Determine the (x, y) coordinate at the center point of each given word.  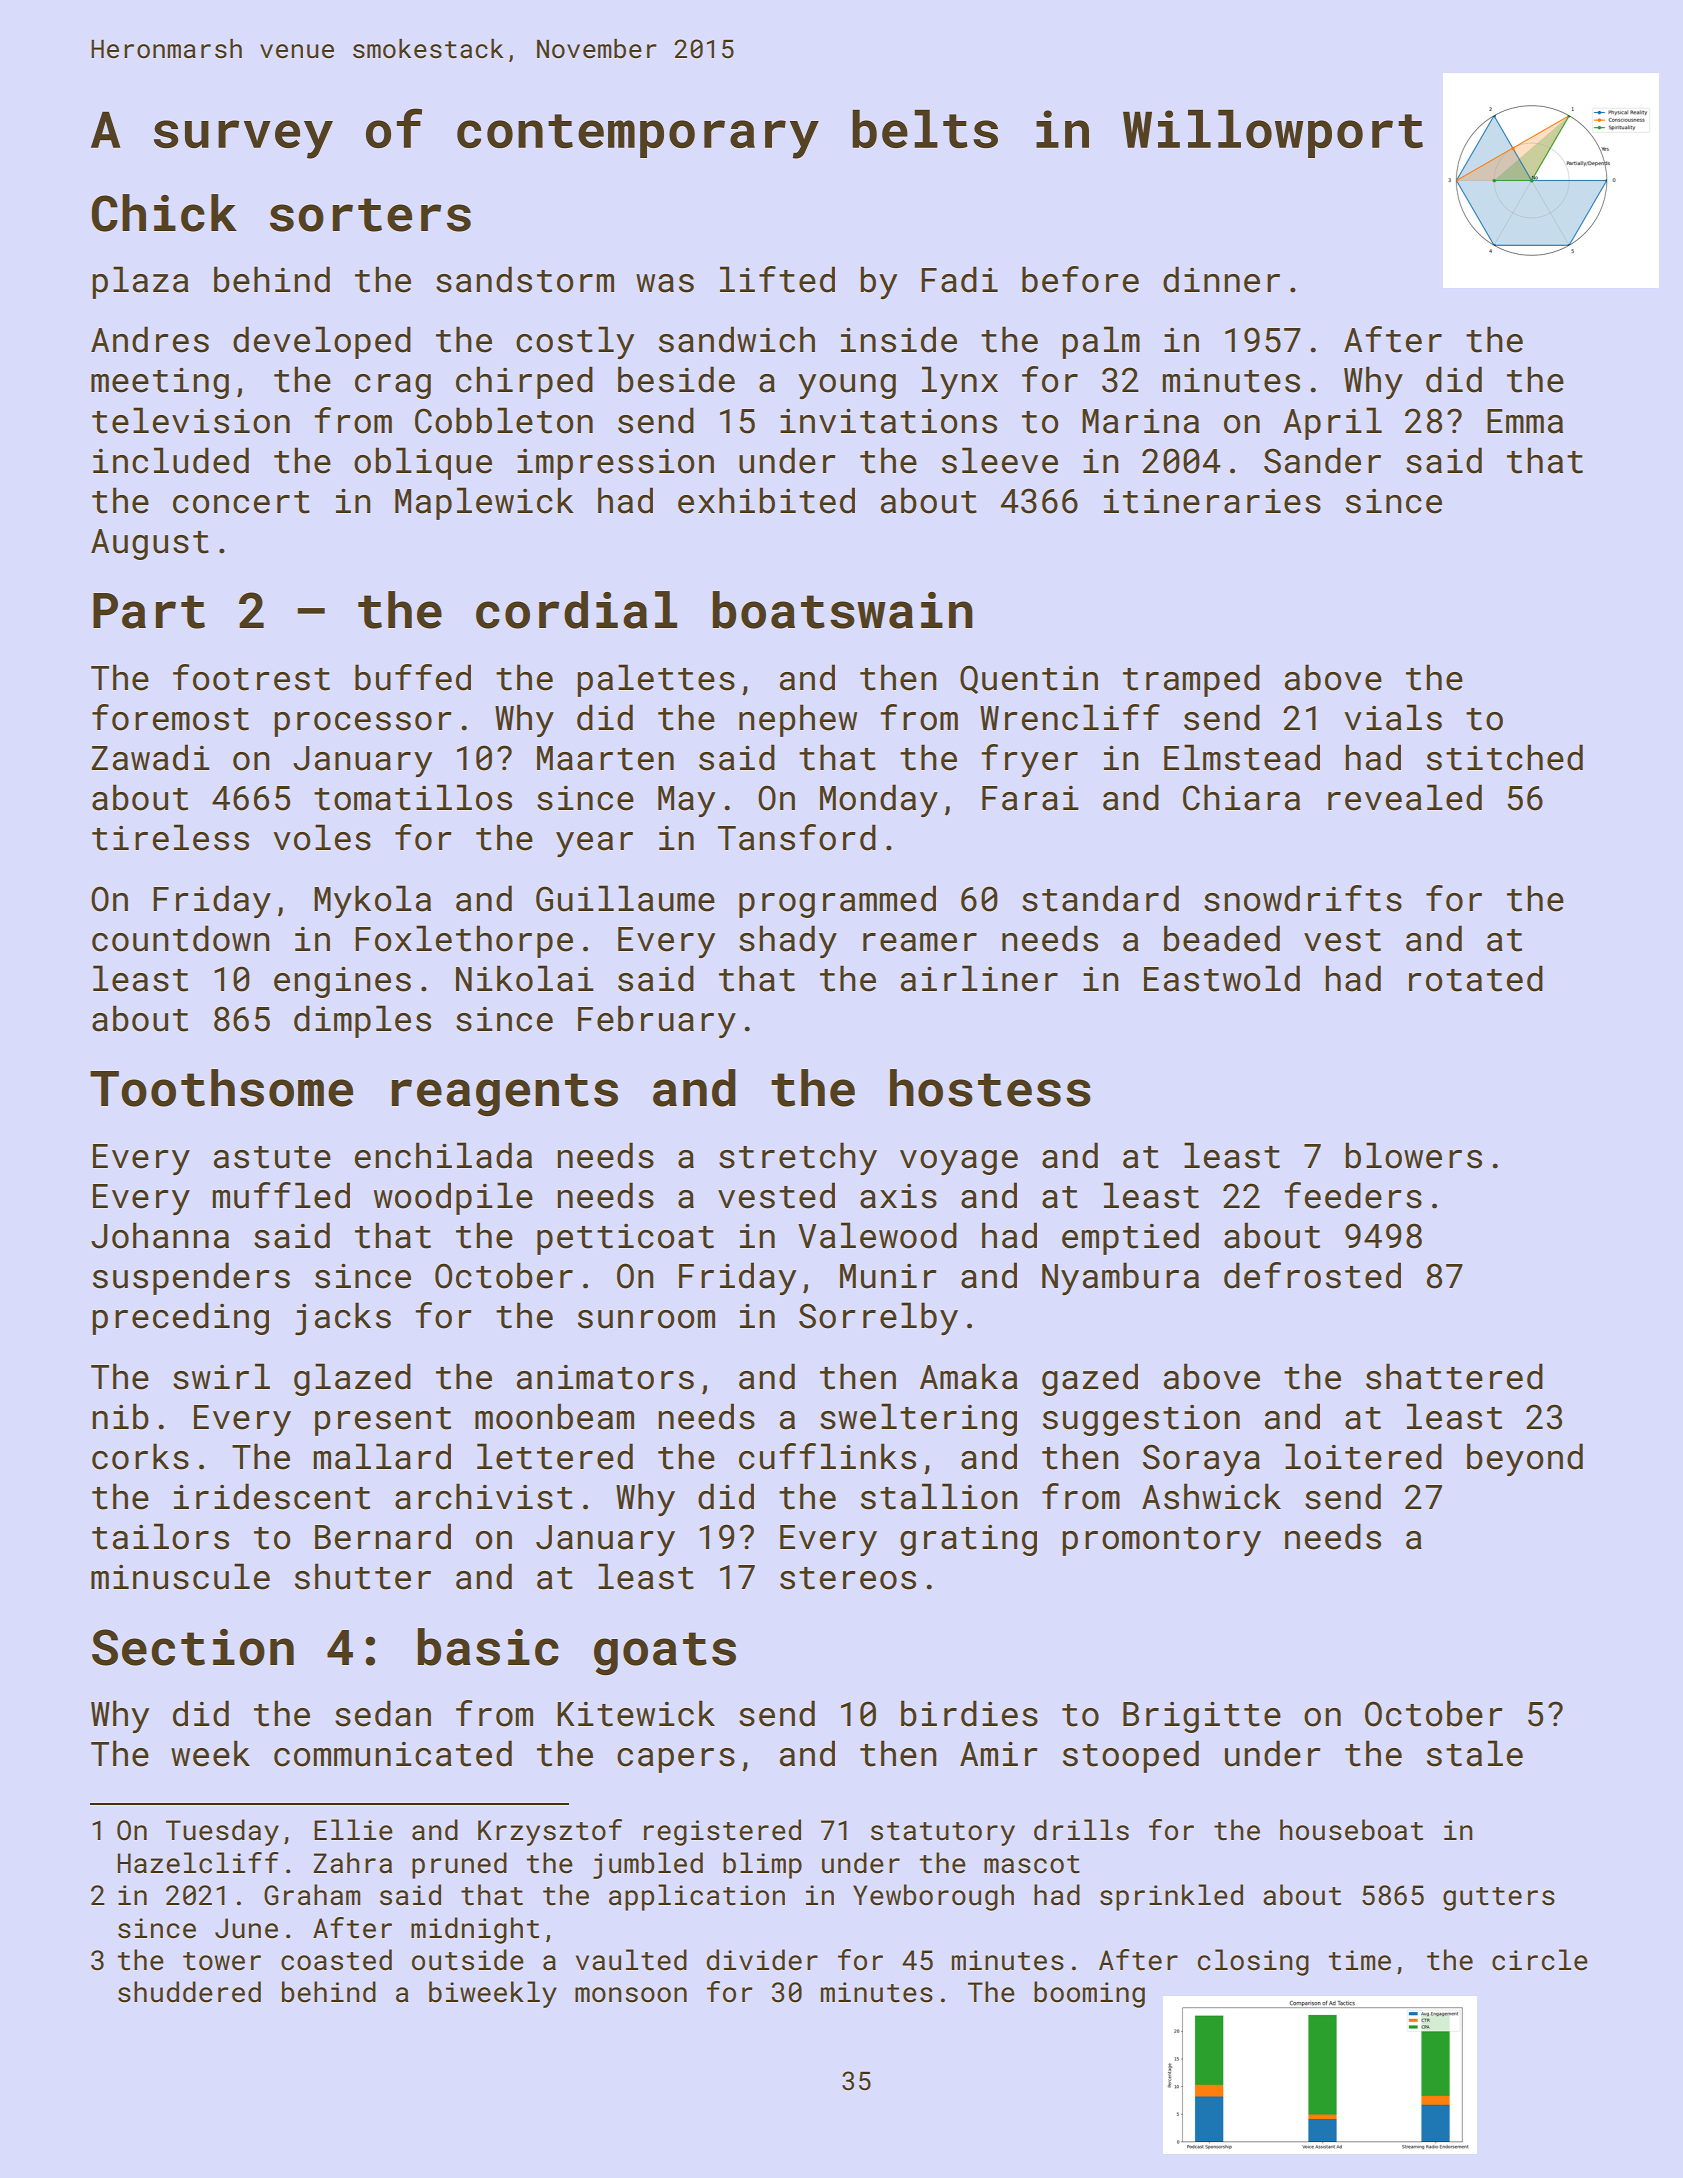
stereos (848, 1578)
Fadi (959, 279)
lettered (555, 1456)
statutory (943, 1834)
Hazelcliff (197, 1863)
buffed (413, 677)
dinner (1221, 279)
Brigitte (1202, 1717)
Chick (164, 213)
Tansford (796, 837)
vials (1393, 717)
